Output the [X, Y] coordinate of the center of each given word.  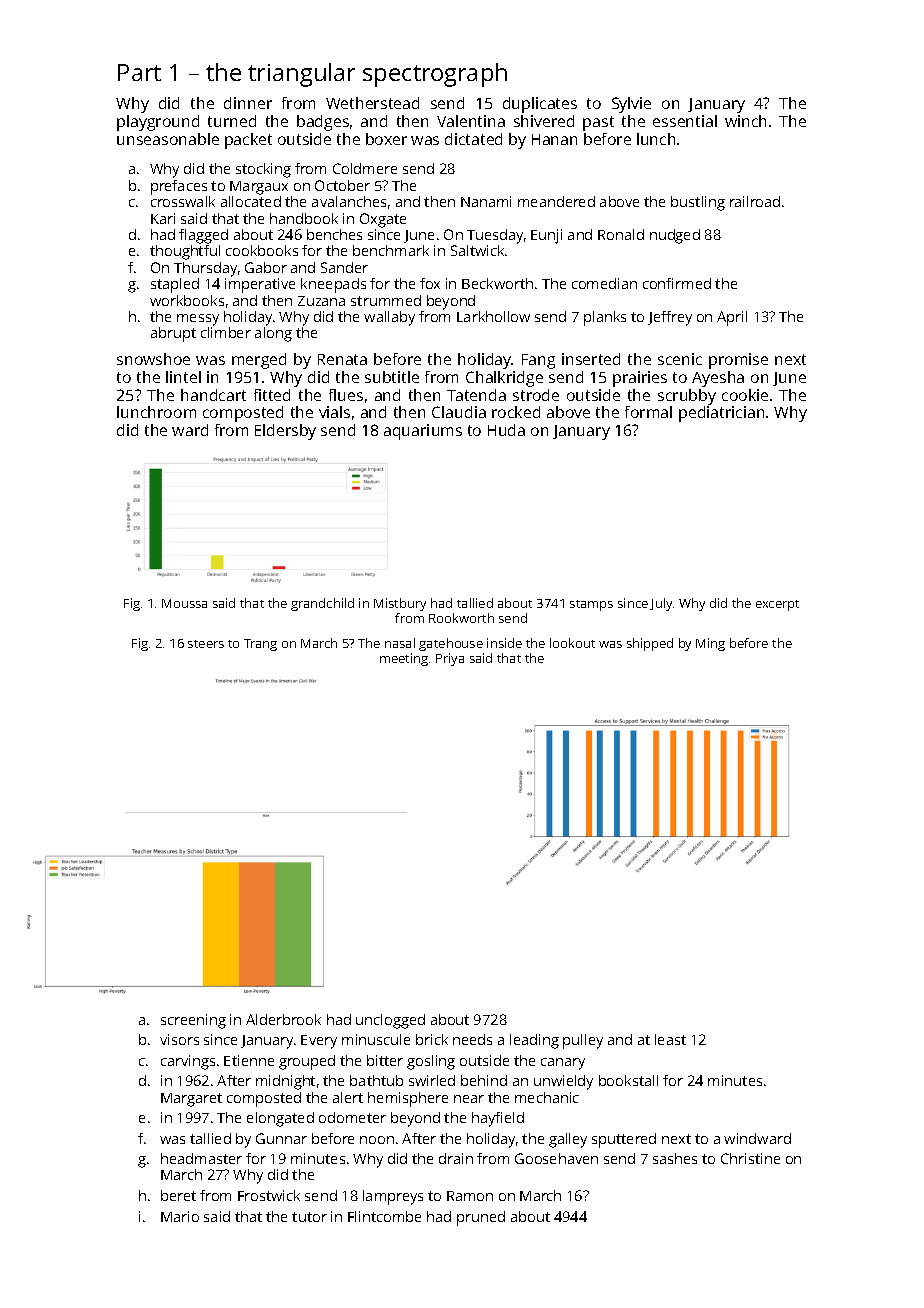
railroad [755, 201]
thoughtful [185, 252]
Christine [750, 1158]
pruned [481, 1218]
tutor [309, 1217]
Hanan [554, 139]
